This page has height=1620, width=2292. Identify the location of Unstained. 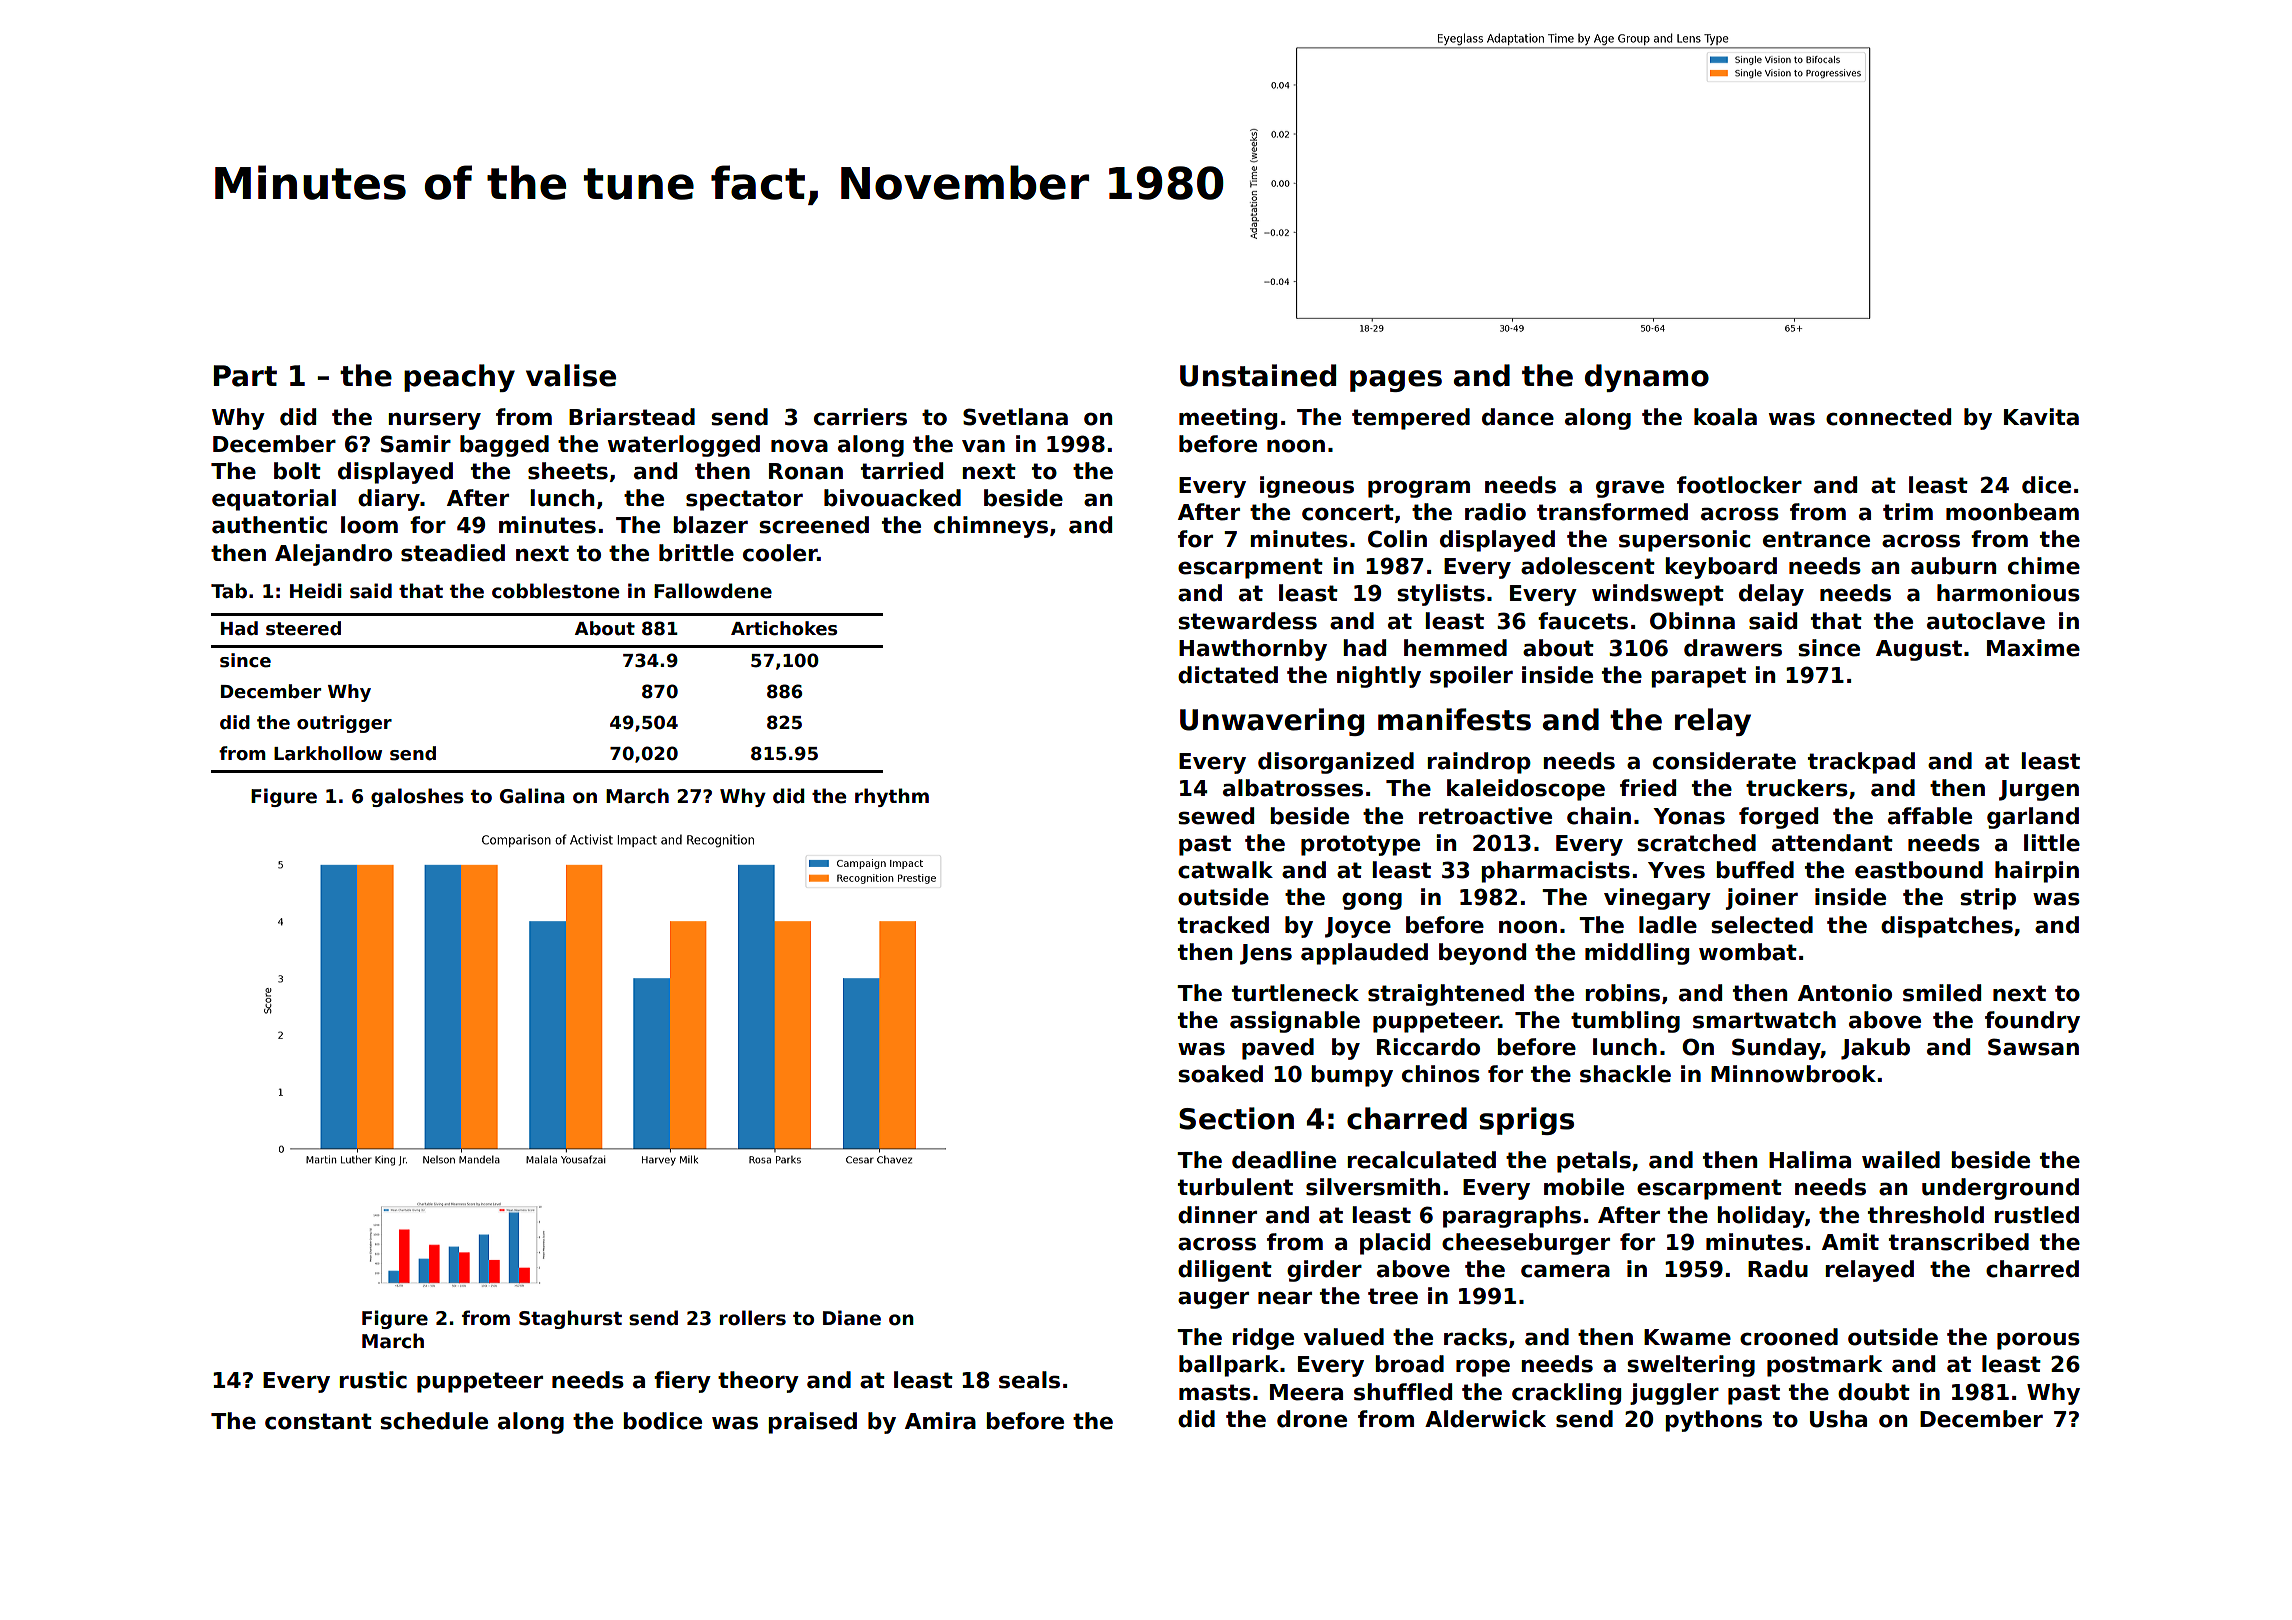
(1258, 375).
